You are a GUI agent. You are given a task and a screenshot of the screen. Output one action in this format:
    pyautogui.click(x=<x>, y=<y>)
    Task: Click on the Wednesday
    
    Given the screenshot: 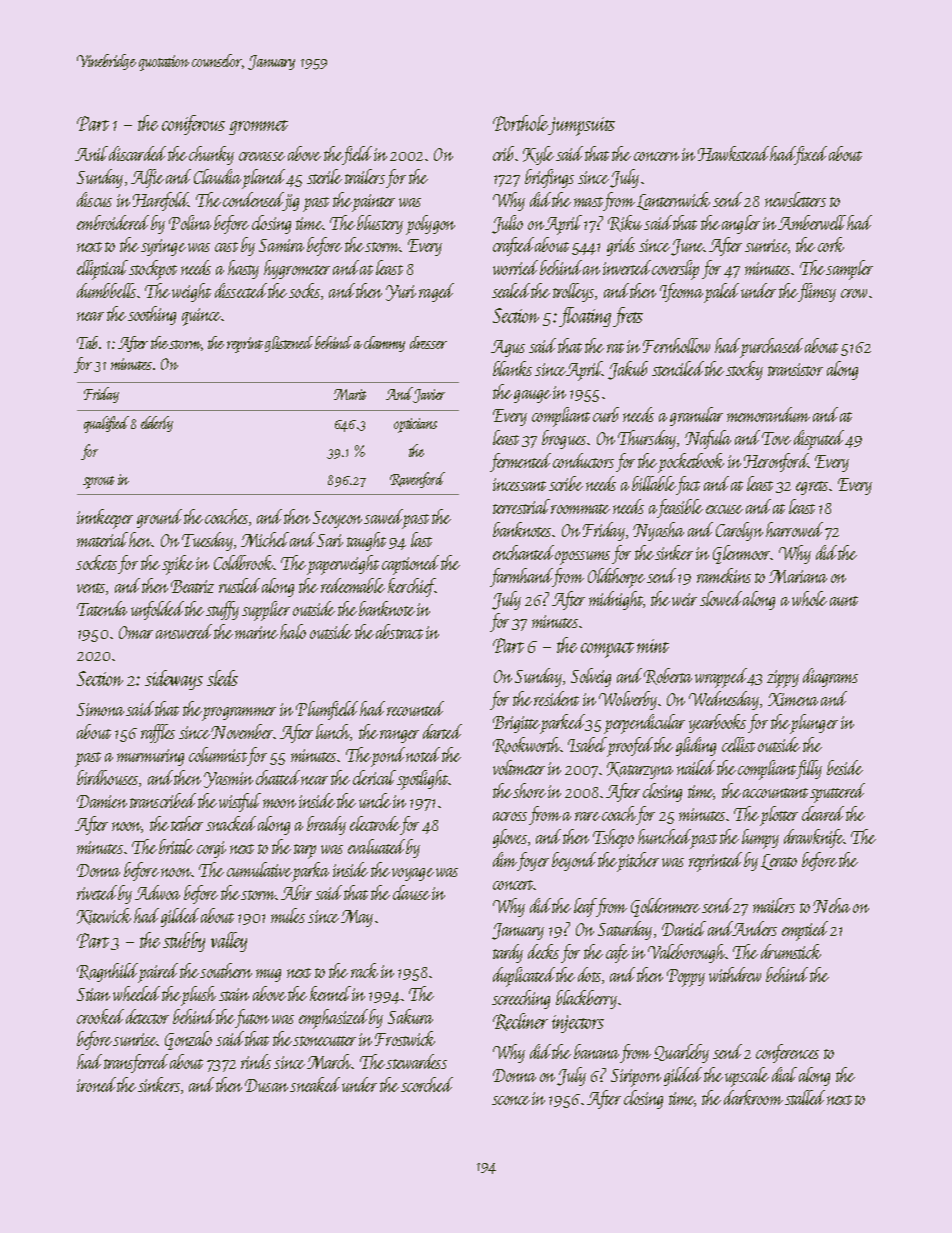 What is the action you would take?
    pyautogui.click(x=724, y=700)
